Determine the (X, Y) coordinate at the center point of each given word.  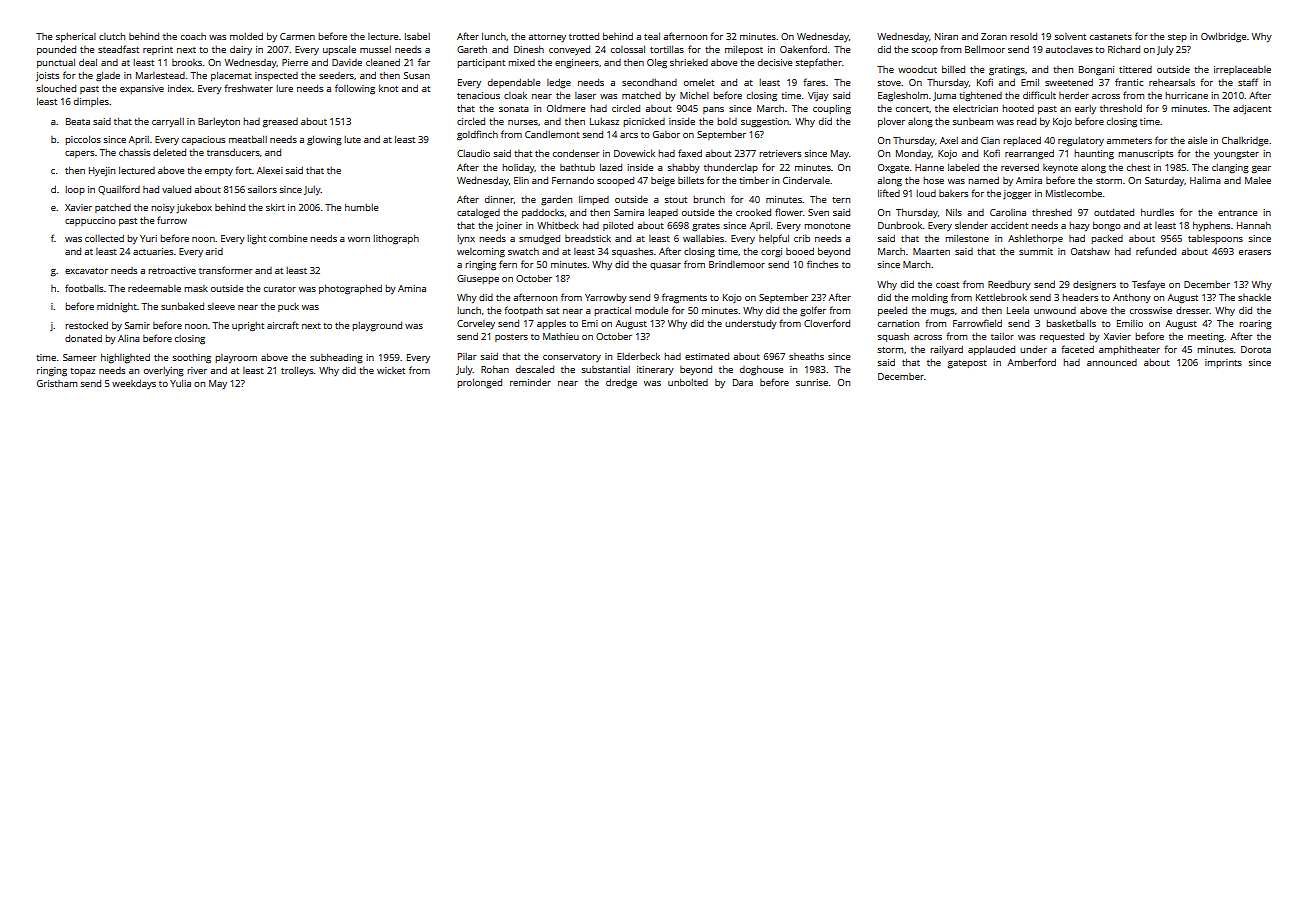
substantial (606, 369)
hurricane (1186, 95)
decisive (775, 62)
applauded (991, 350)
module (651, 310)
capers (79, 154)
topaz (82, 372)
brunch (709, 199)
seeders (336, 75)
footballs (84, 288)
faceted (1077, 349)
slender (971, 225)
